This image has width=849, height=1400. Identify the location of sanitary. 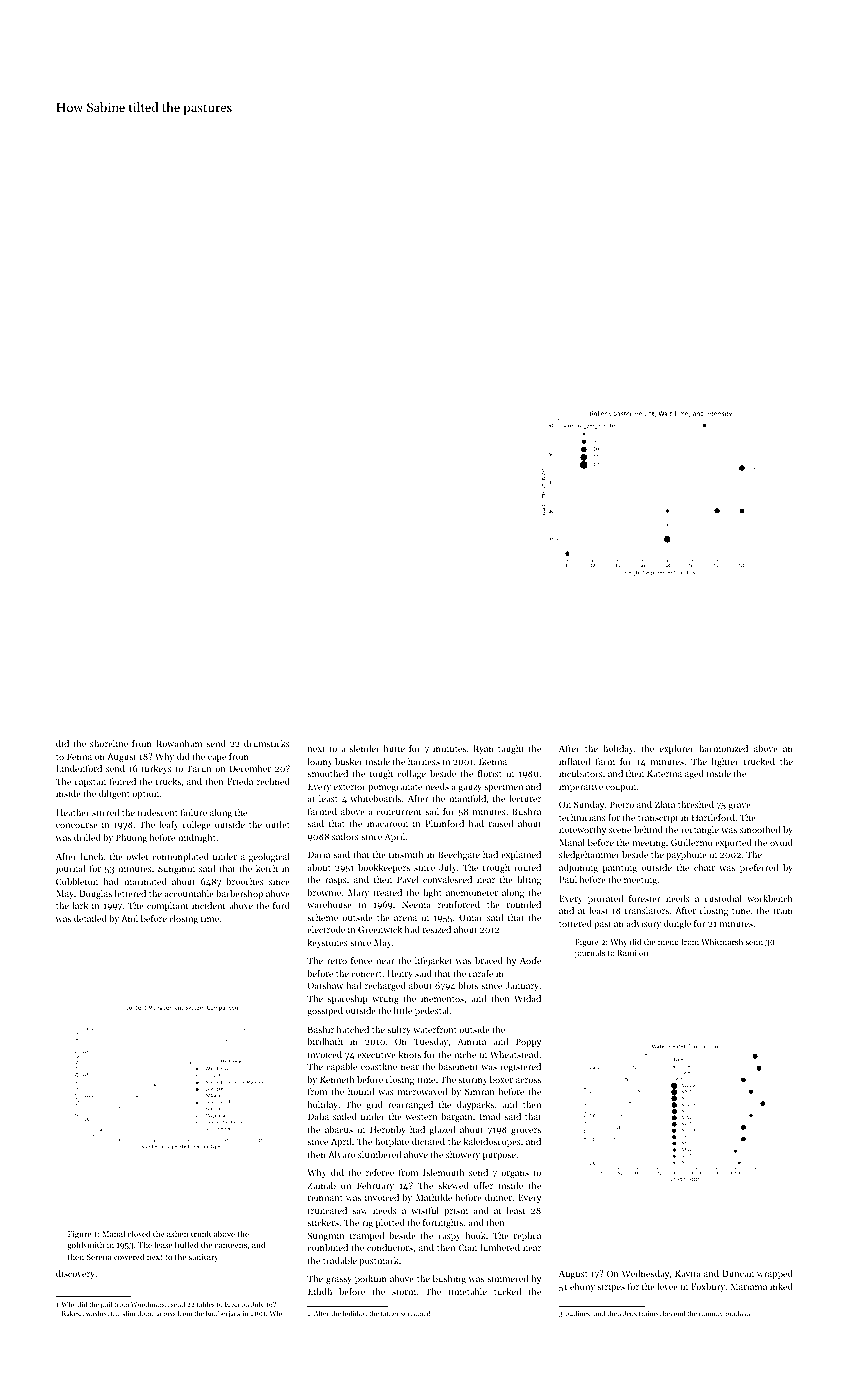
(204, 1258).
